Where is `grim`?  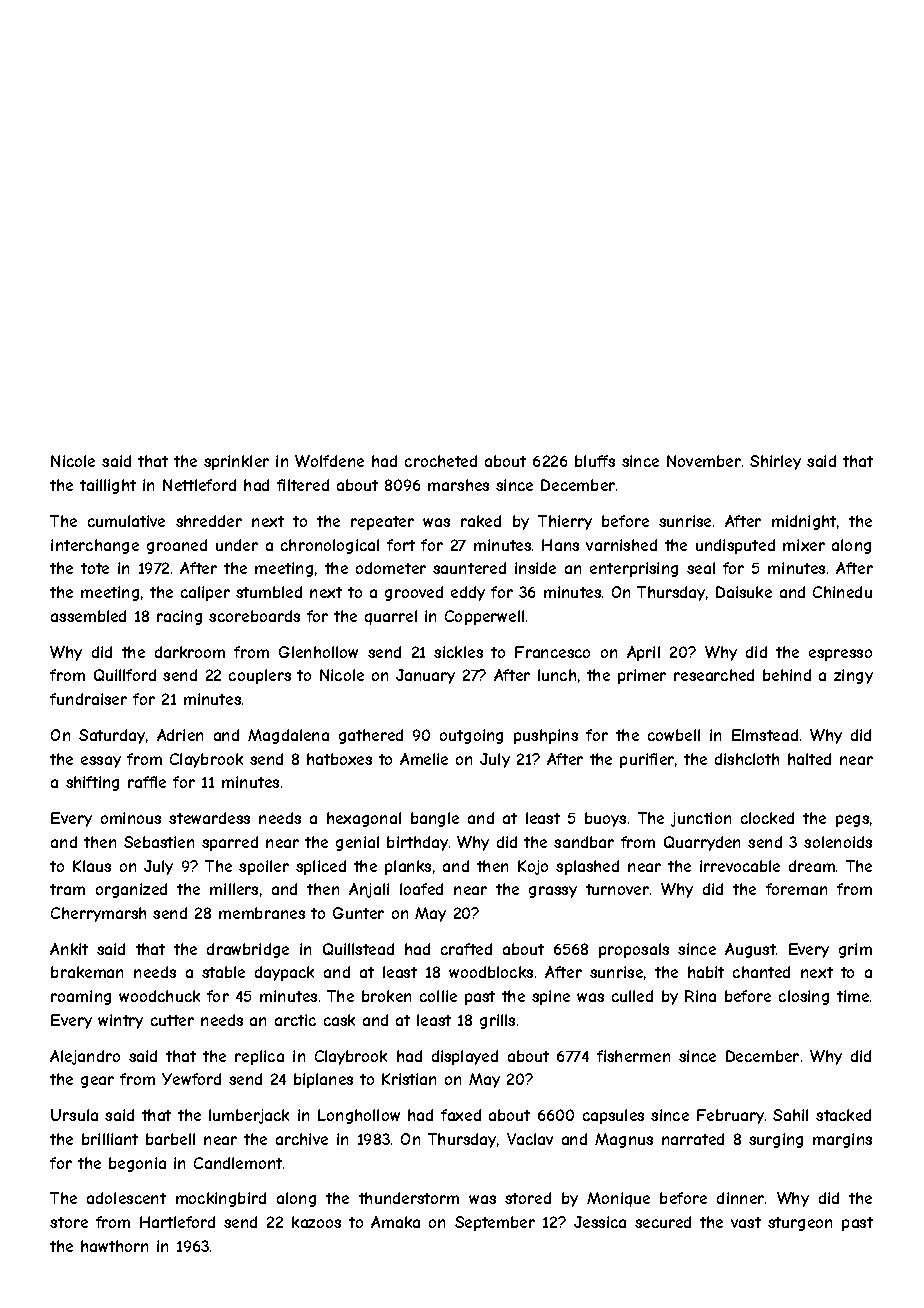 grim is located at coordinates (855, 950).
